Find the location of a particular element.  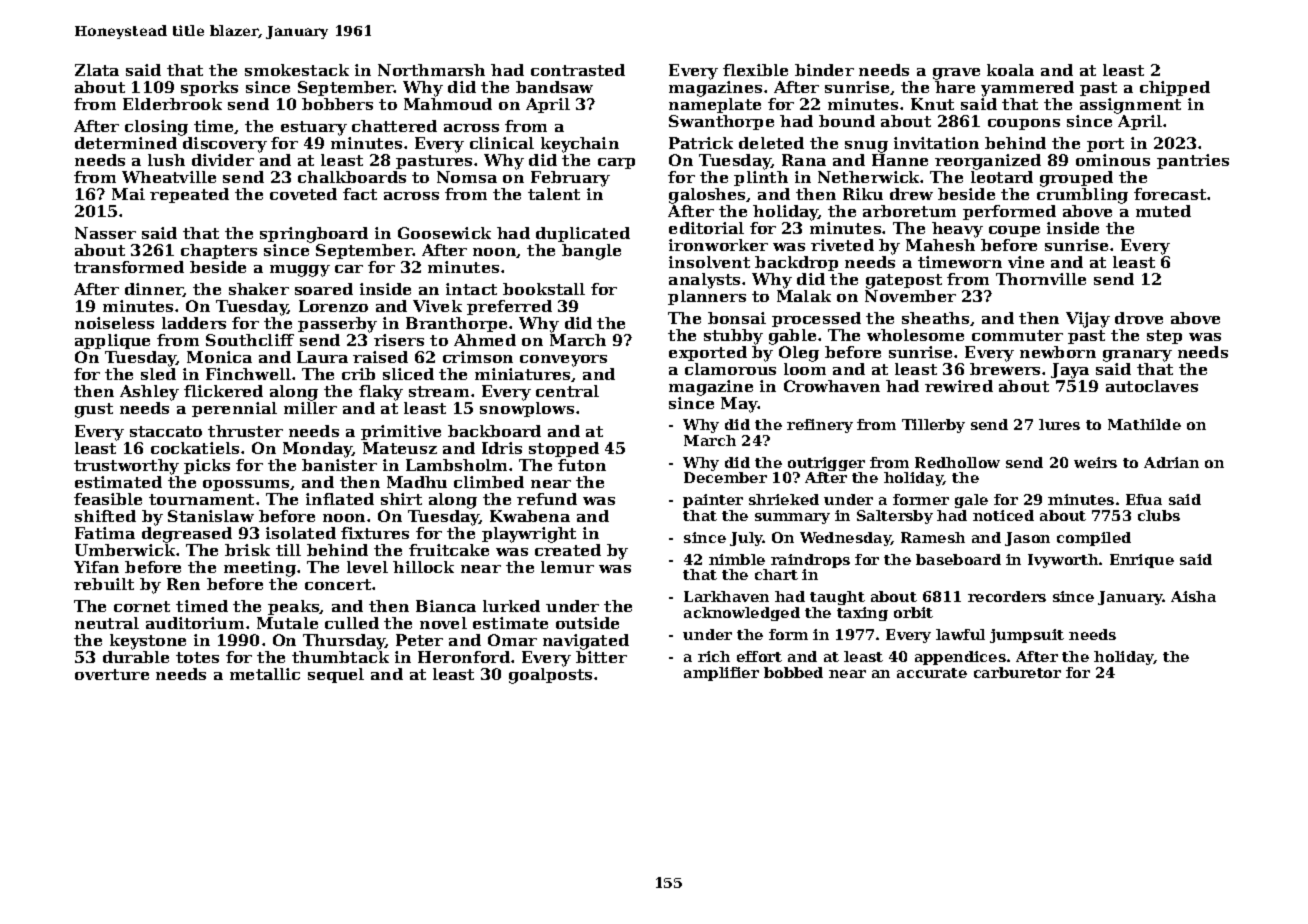

July is located at coordinates (746, 539).
